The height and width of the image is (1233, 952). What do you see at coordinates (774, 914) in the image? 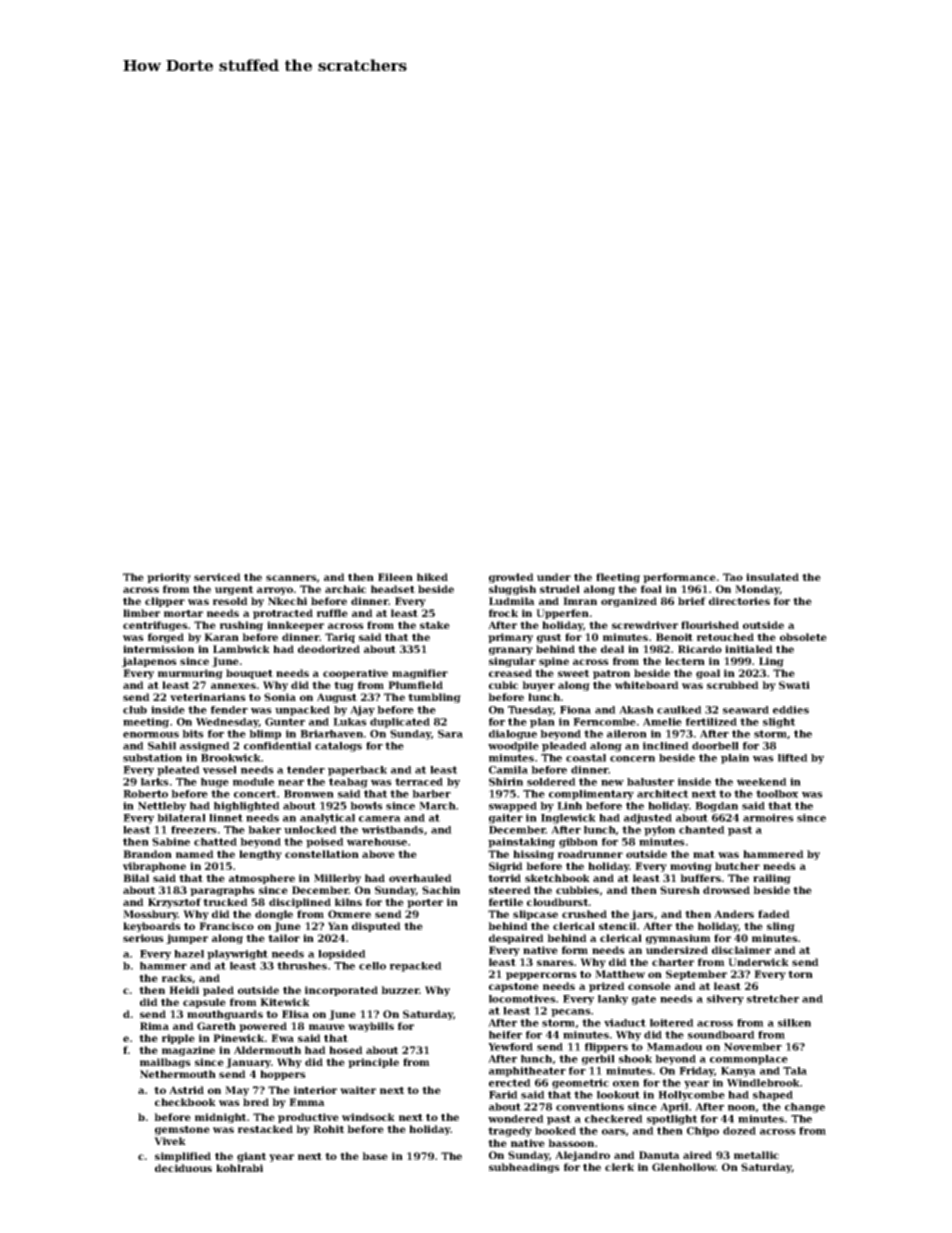
I see `faded` at bounding box center [774, 914].
